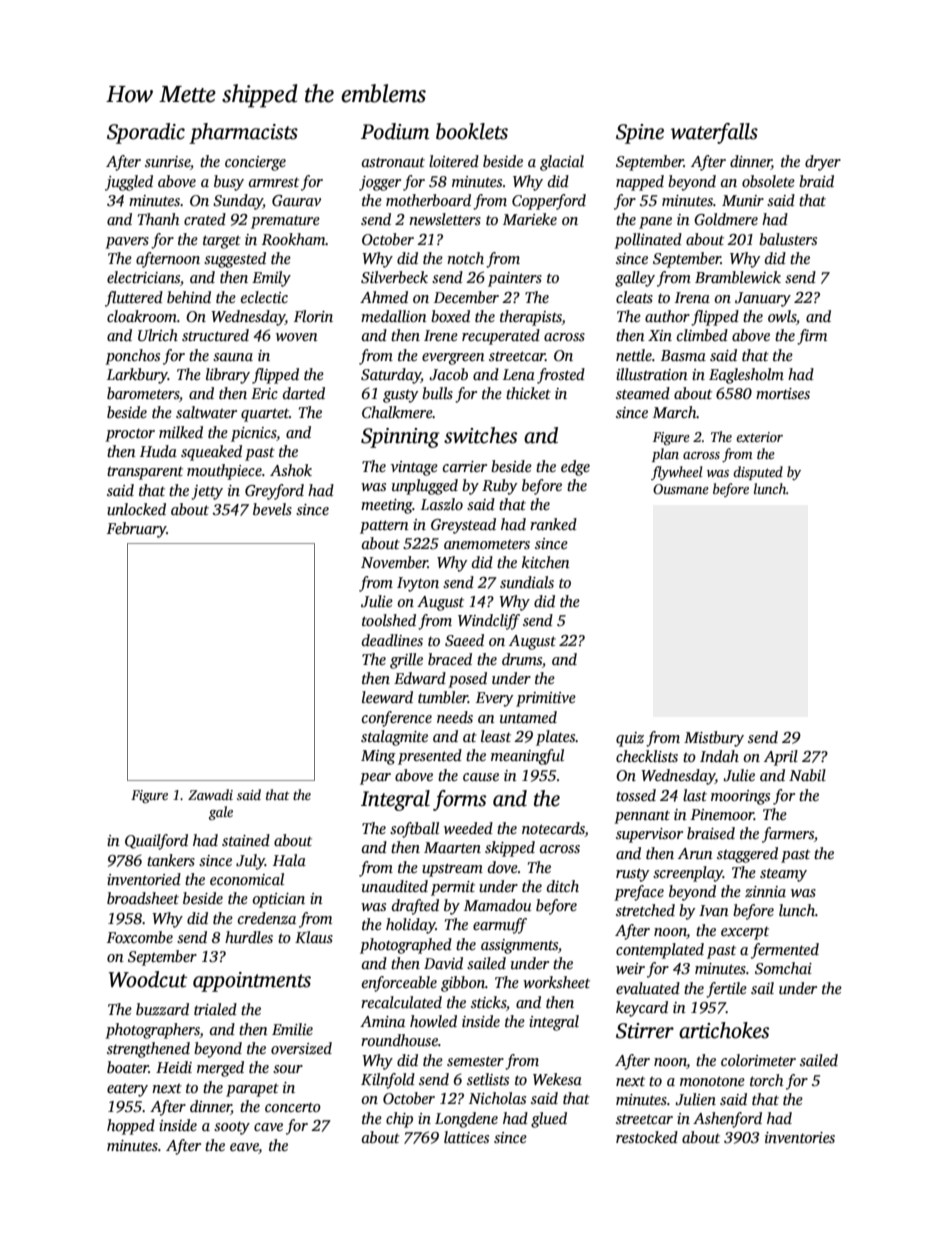  I want to click on last, so click(695, 795).
